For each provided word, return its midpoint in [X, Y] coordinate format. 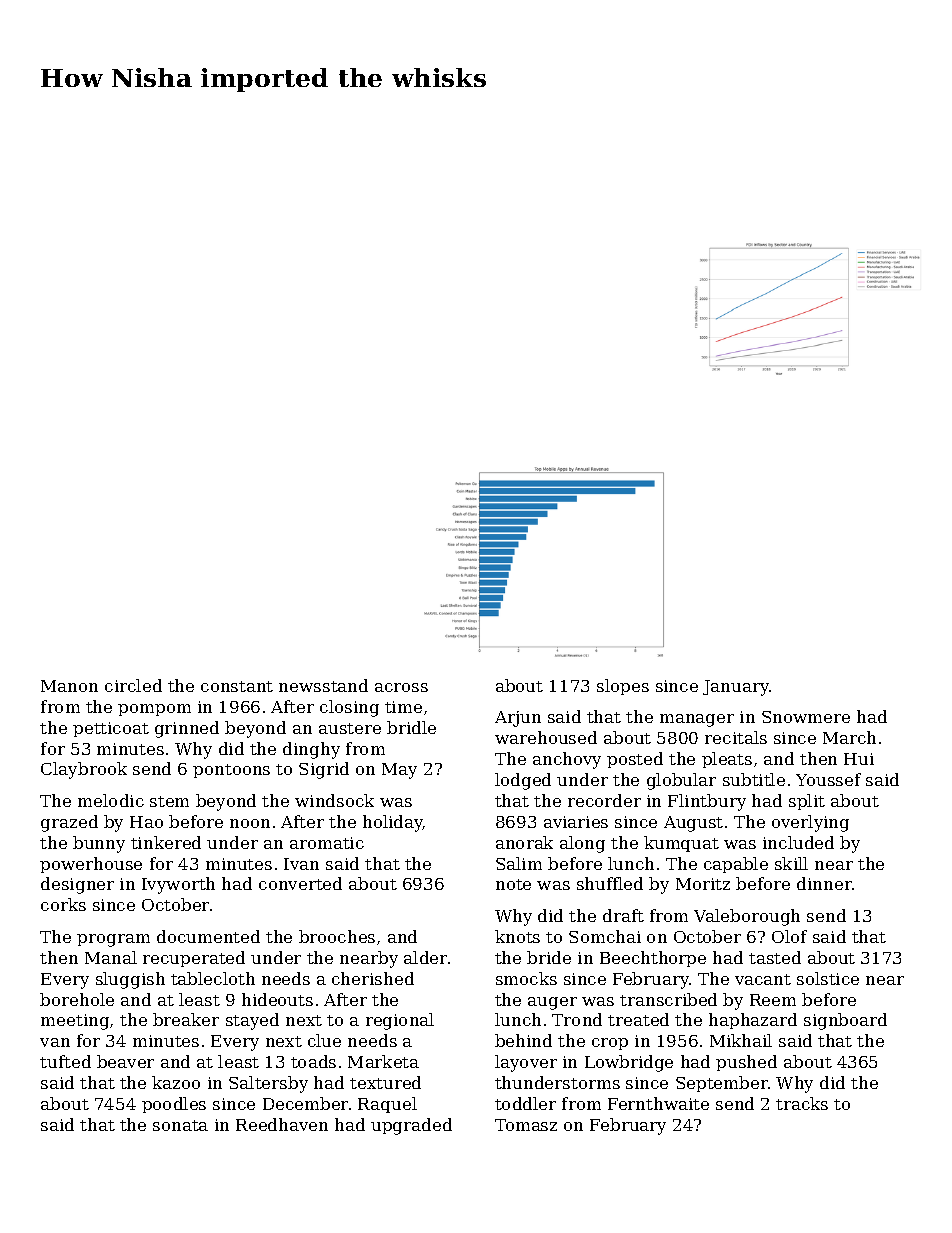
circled [133, 685]
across [401, 687]
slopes [623, 687]
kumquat [681, 844]
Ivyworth [178, 885]
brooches [337, 936]
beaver [125, 1061]
